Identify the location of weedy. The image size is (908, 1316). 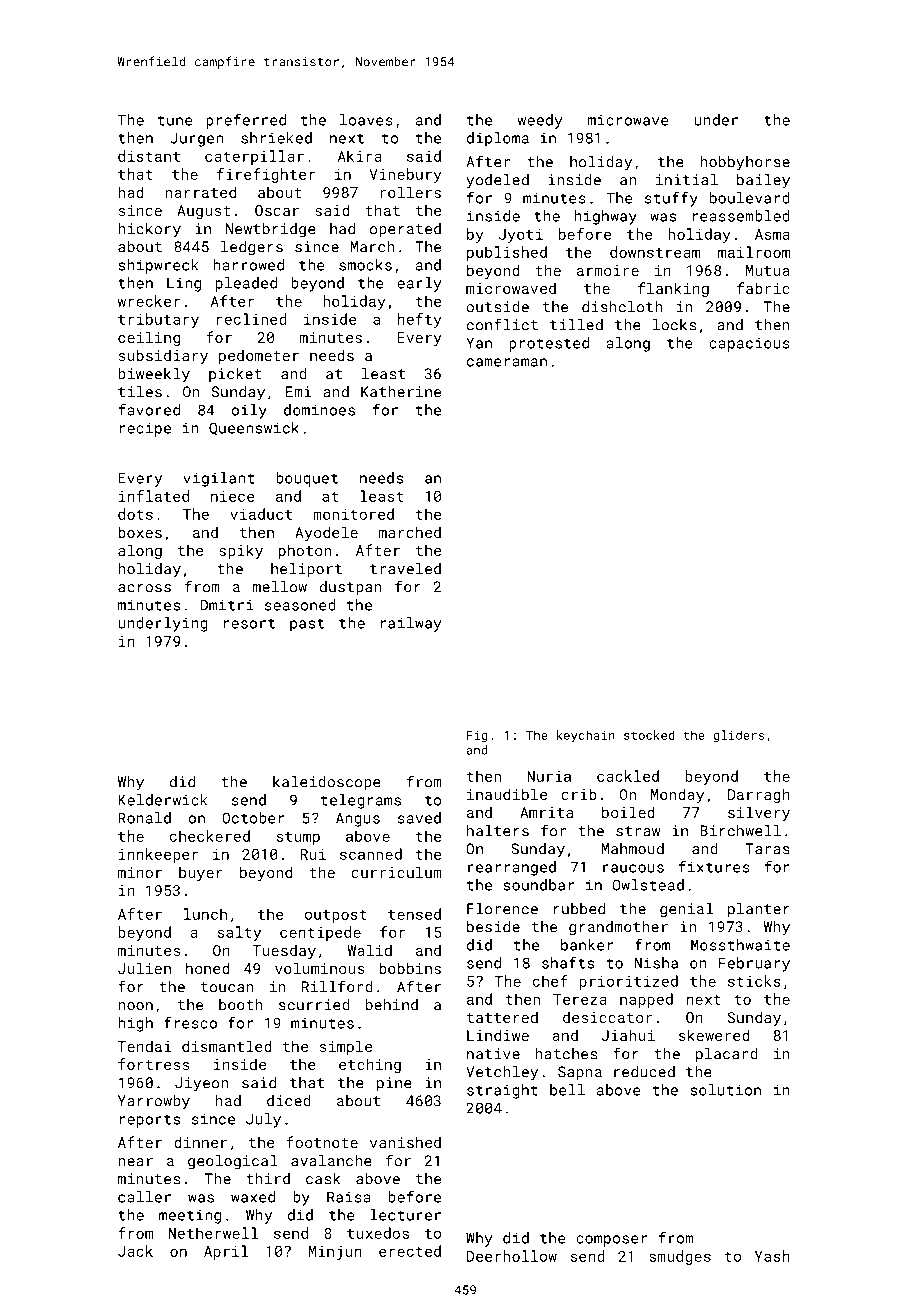
(540, 121).
